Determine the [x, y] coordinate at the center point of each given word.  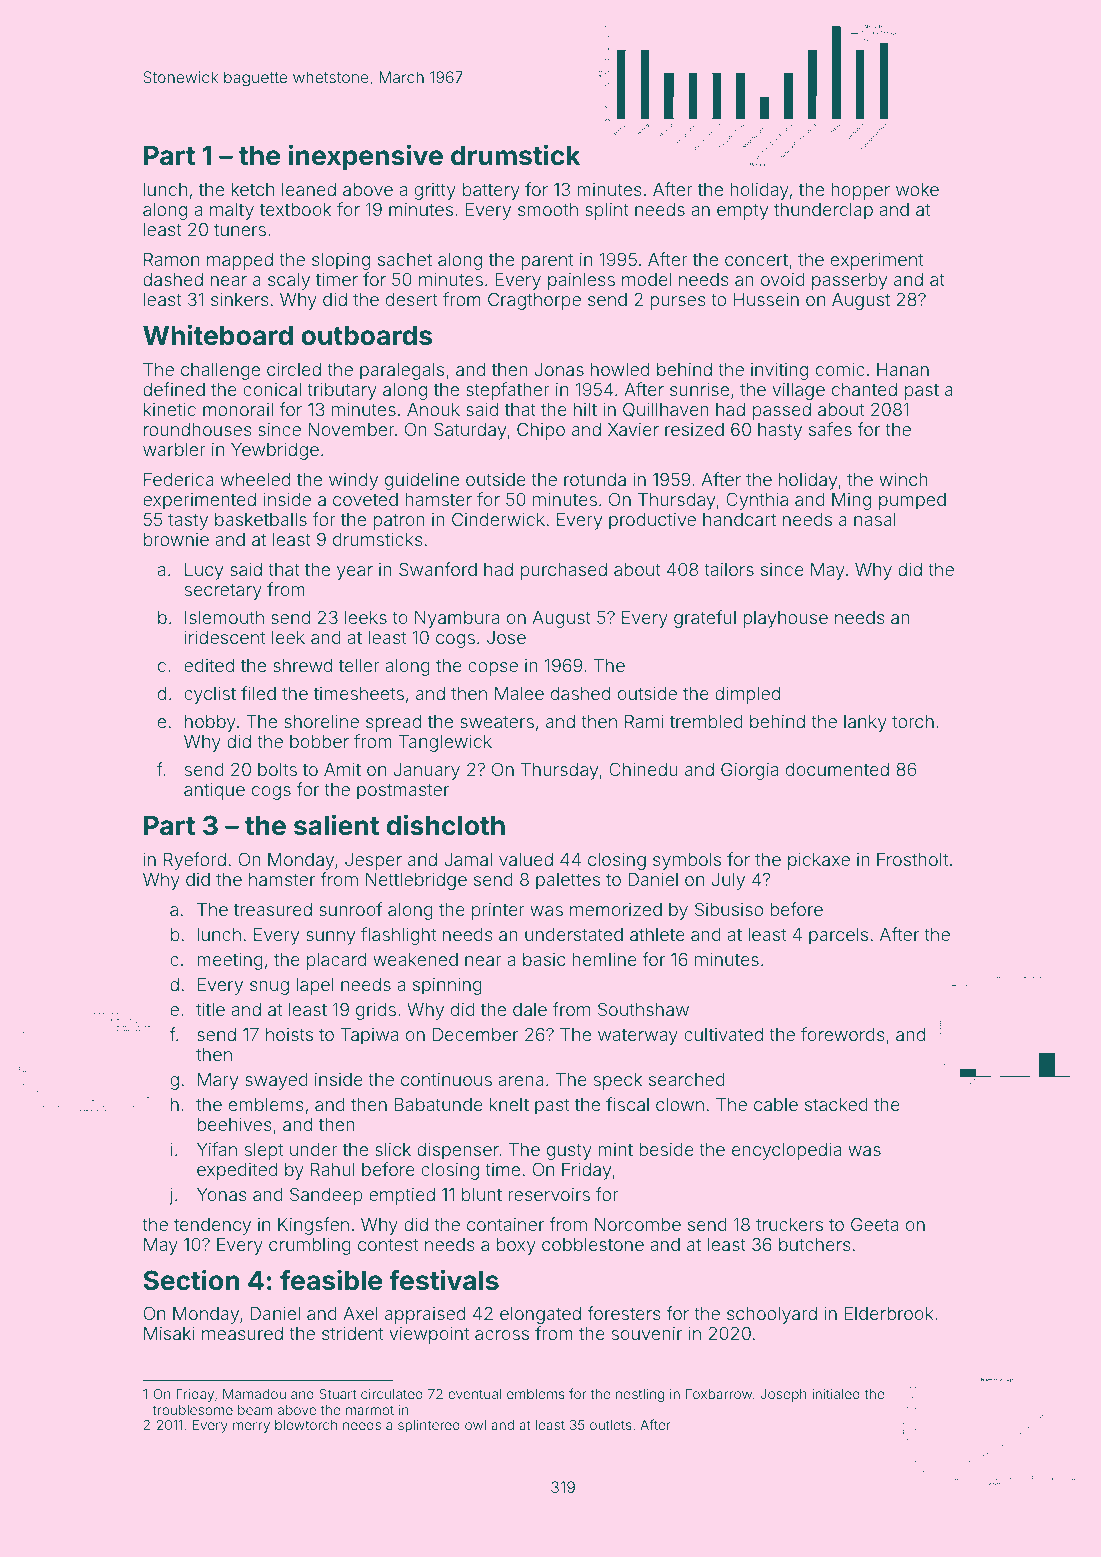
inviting [779, 371]
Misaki [169, 1333]
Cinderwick [498, 519]
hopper [860, 191]
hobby [210, 723]
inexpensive [365, 157]
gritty [435, 191]
